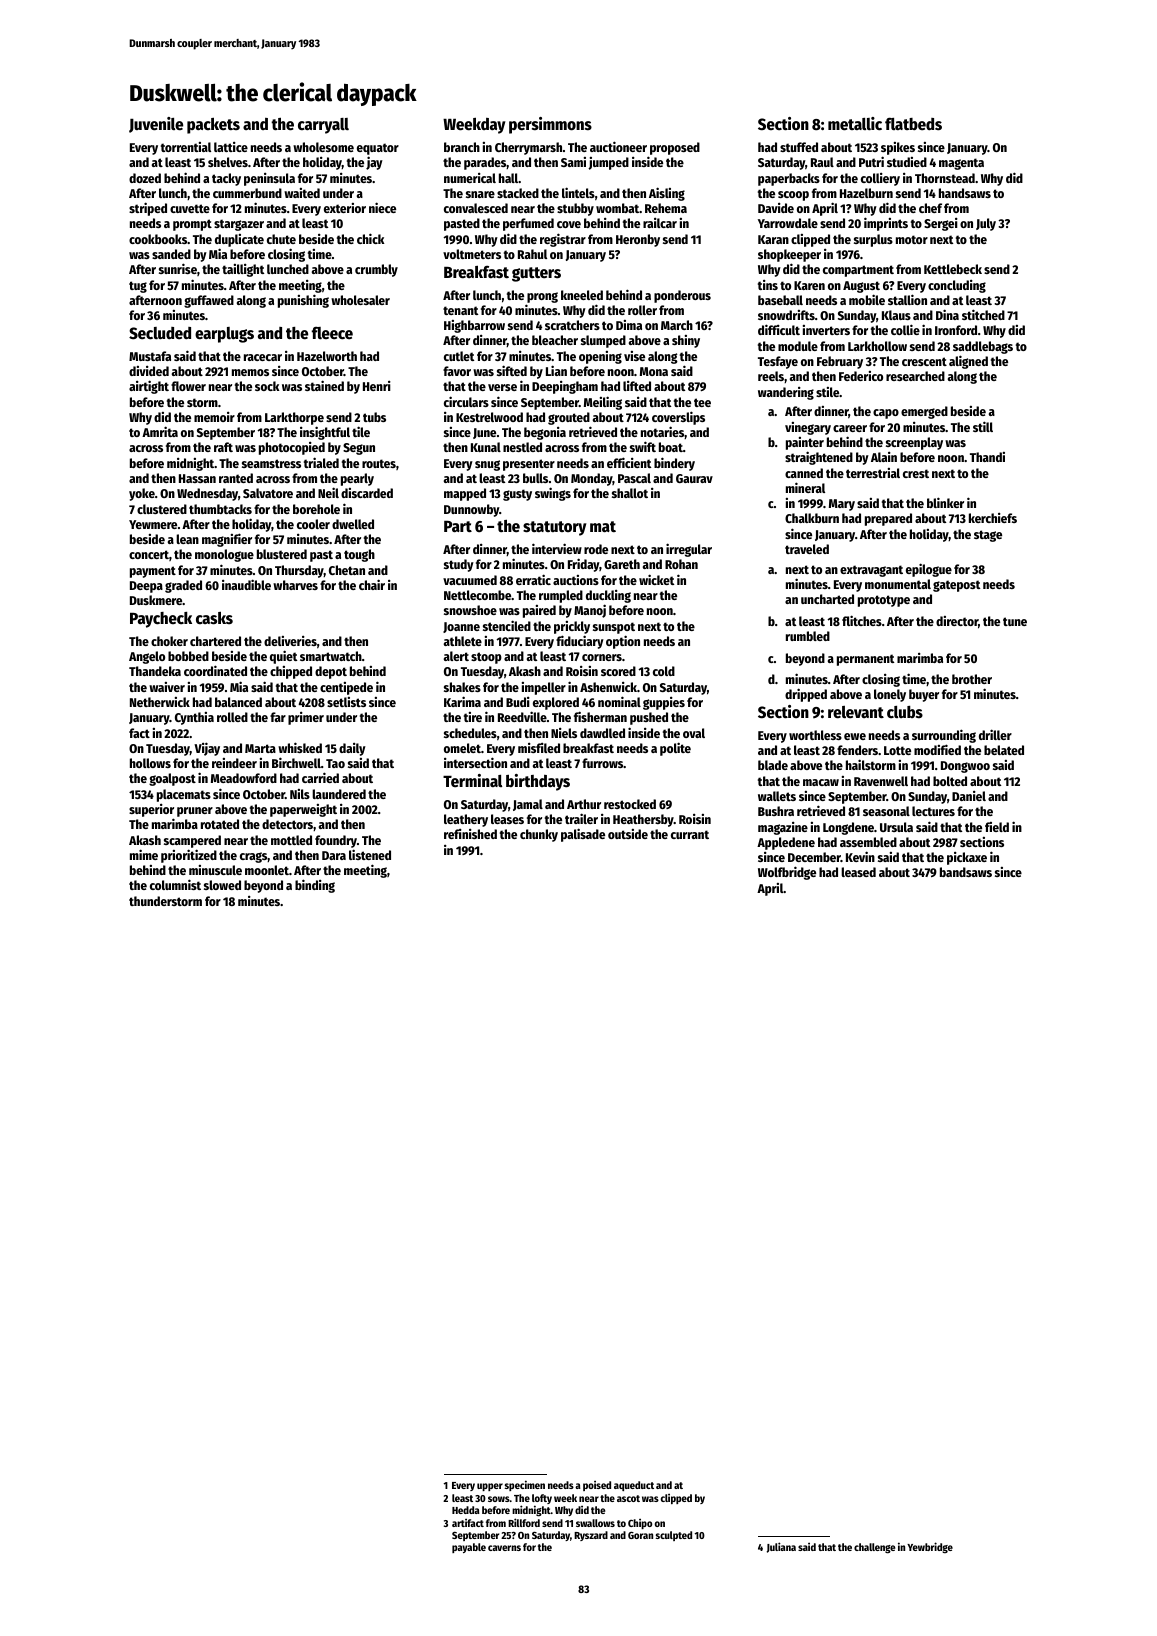 The height and width of the screenshot is (1636, 1157). What do you see at coordinates (787, 873) in the screenshot?
I see `Wolfbridge` at bounding box center [787, 873].
